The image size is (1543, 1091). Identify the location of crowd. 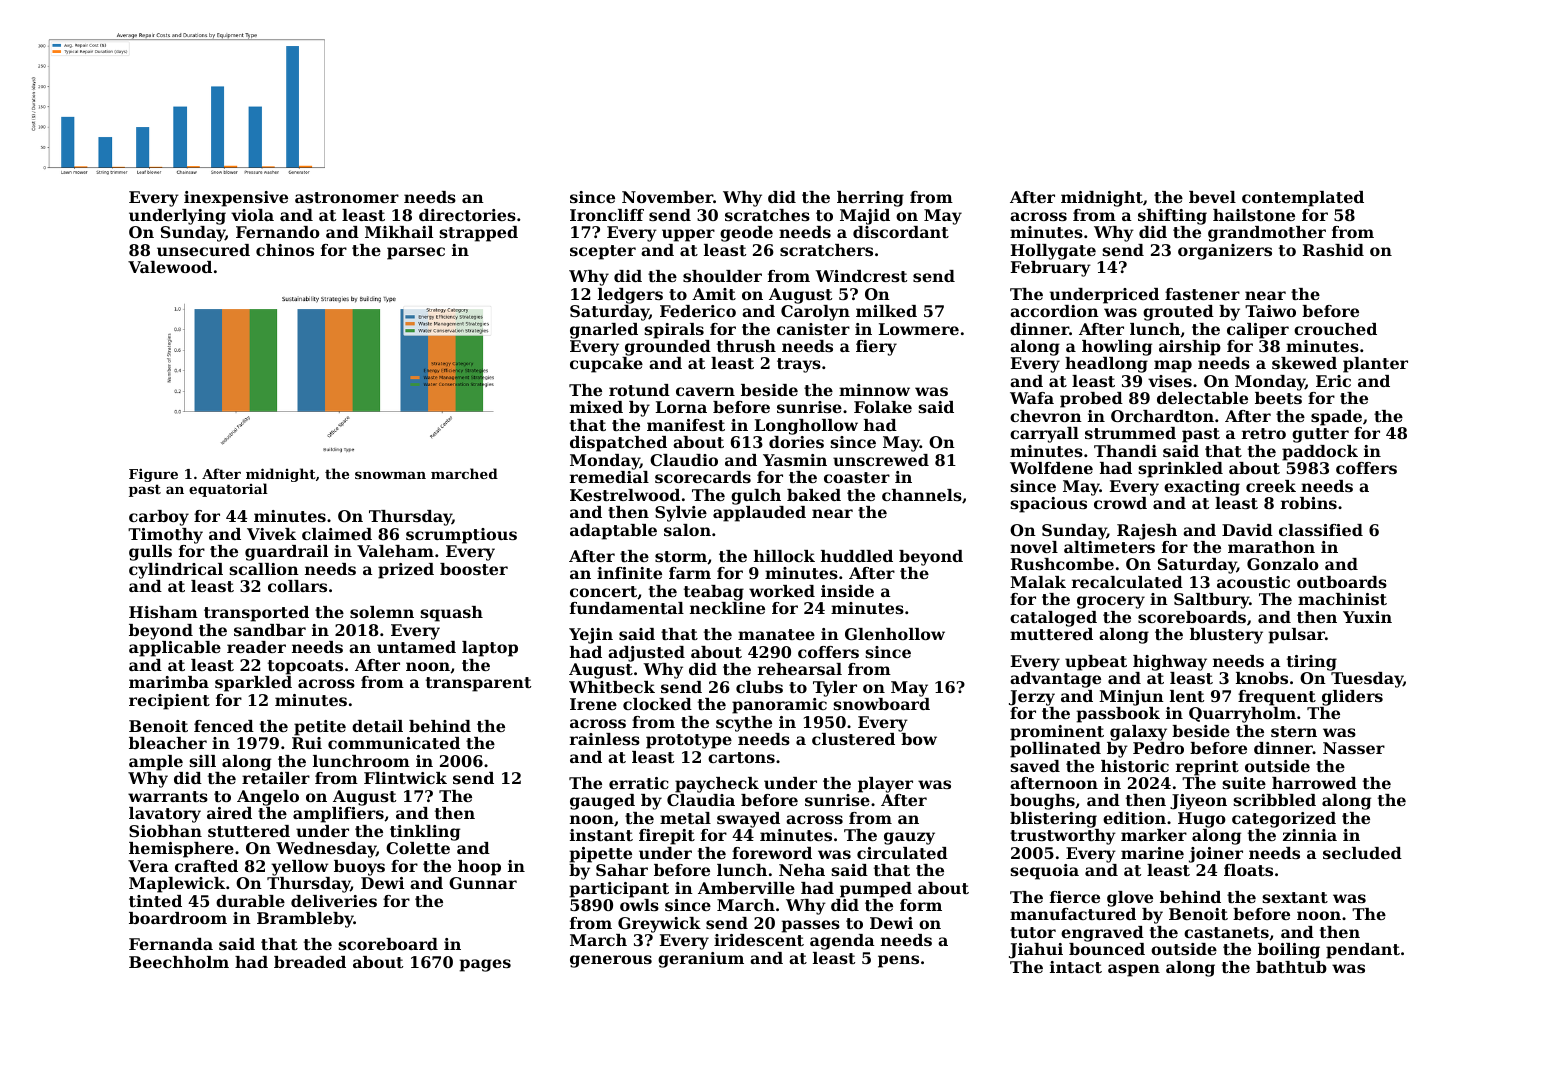
(1120, 503).
